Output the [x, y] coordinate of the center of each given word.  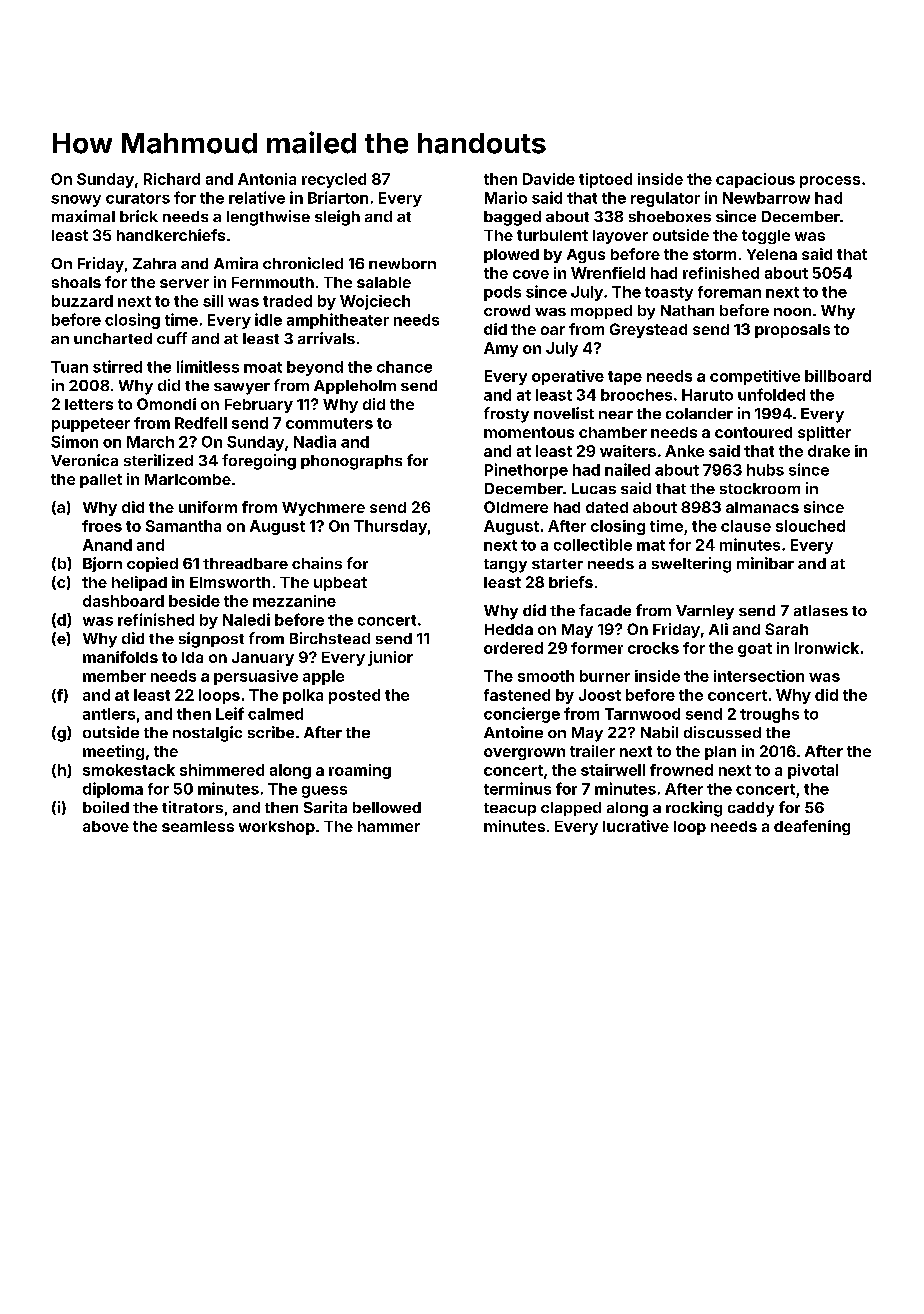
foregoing [259, 462]
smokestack [129, 770]
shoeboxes [670, 216]
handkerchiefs [171, 235]
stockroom [760, 488]
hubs [765, 470]
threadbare [245, 563]
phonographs [351, 462]
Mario [506, 197]
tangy [505, 566]
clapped [571, 809]
